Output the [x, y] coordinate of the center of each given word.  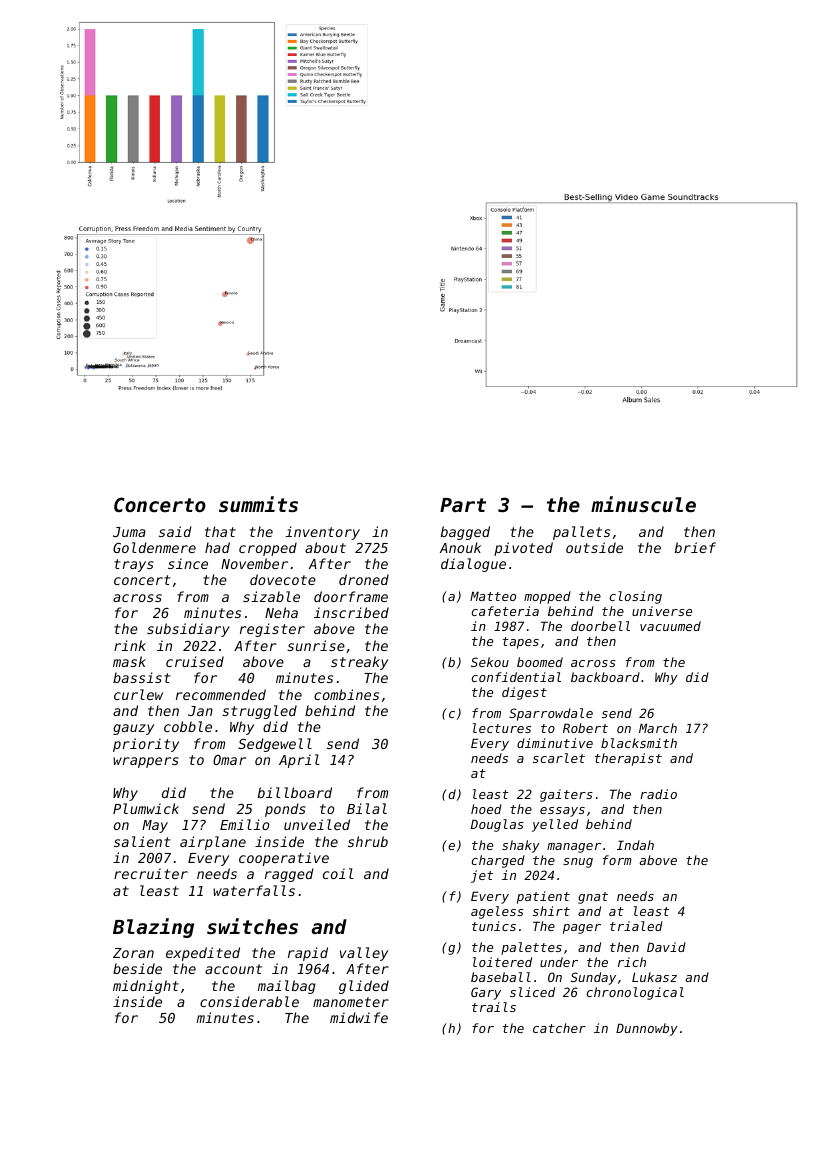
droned [364, 579]
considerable [249, 1001]
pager [582, 929]
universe [662, 611]
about [325, 547]
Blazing [153, 928]
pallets [581, 533]
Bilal [367, 808]
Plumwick [146, 808]
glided [364, 987]
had [217, 547]
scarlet [559, 758]
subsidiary [188, 630]
